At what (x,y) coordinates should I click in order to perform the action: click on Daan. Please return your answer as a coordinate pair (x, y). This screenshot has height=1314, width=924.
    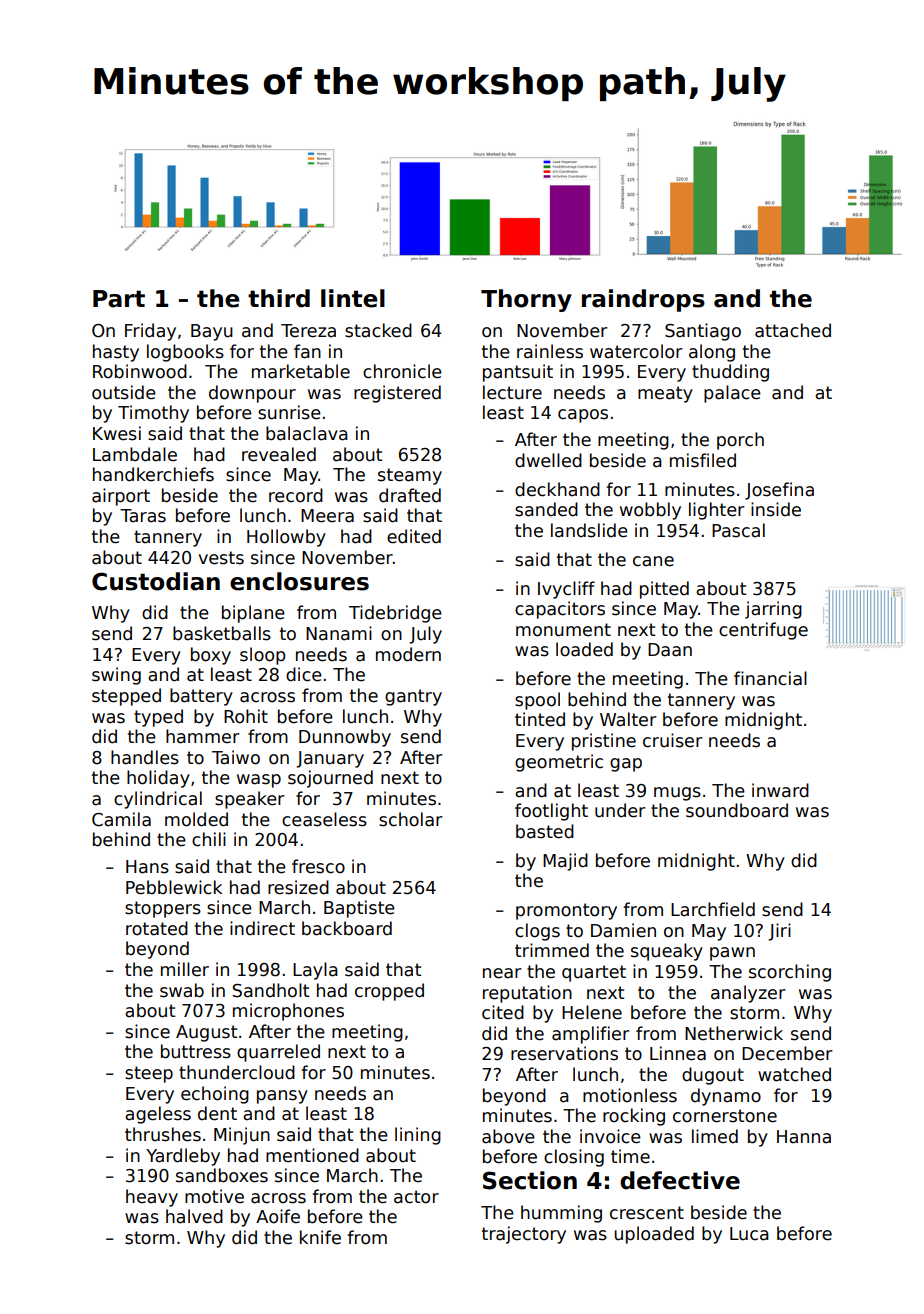
    Looking at the image, I should click on (670, 650).
